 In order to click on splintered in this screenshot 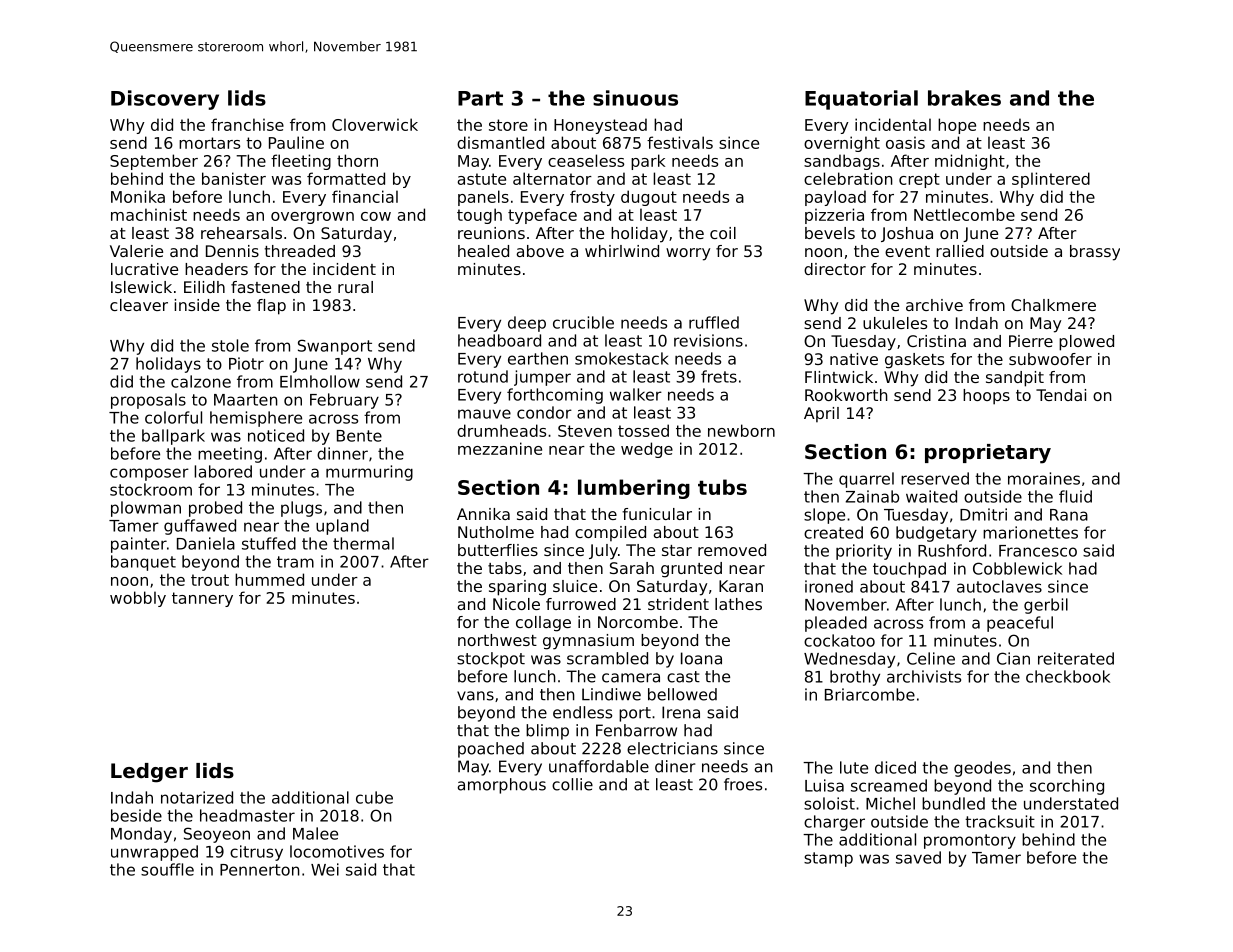, I will do `click(1051, 180)`.
